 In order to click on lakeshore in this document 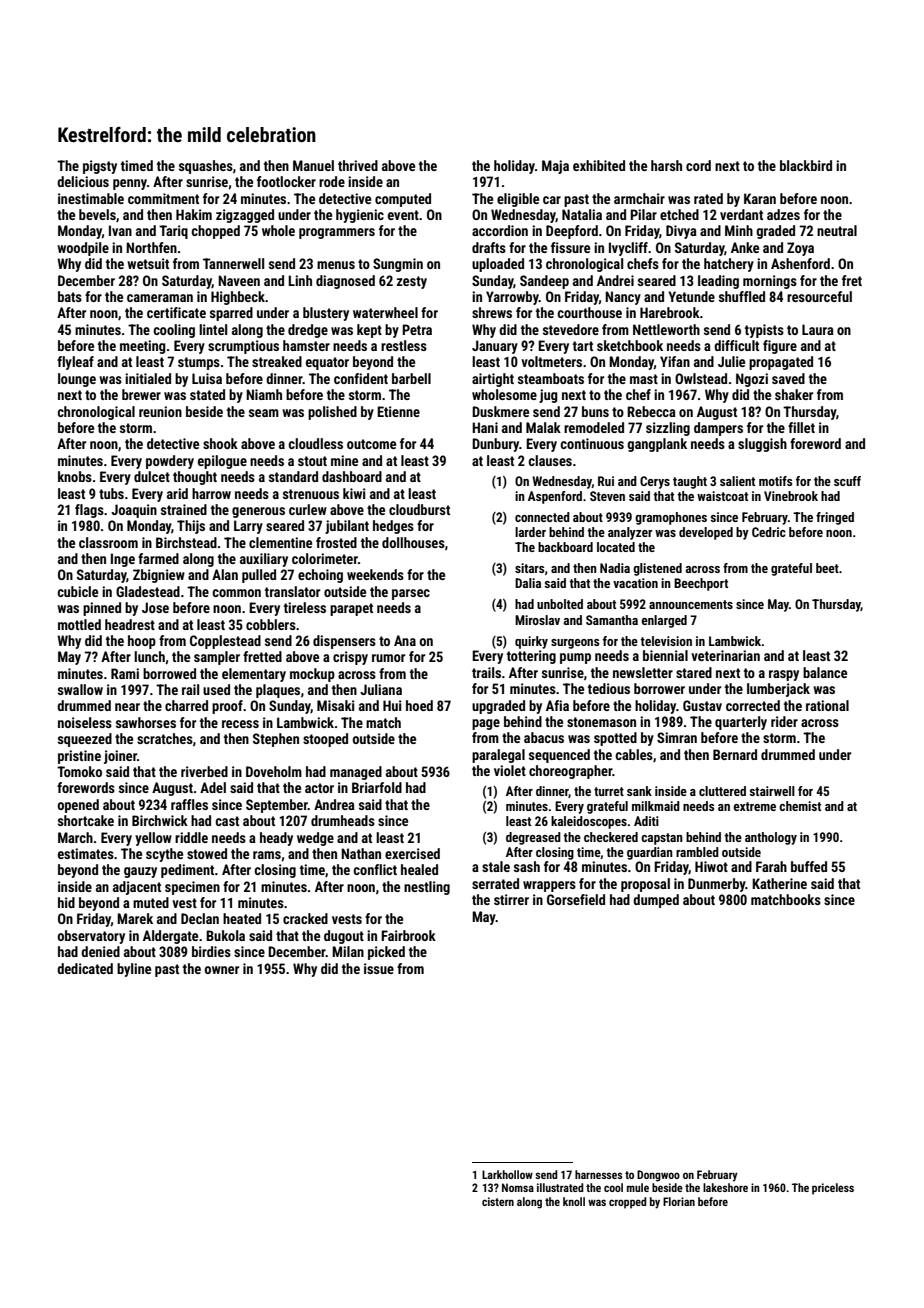, I will do `click(725, 1187)`.
